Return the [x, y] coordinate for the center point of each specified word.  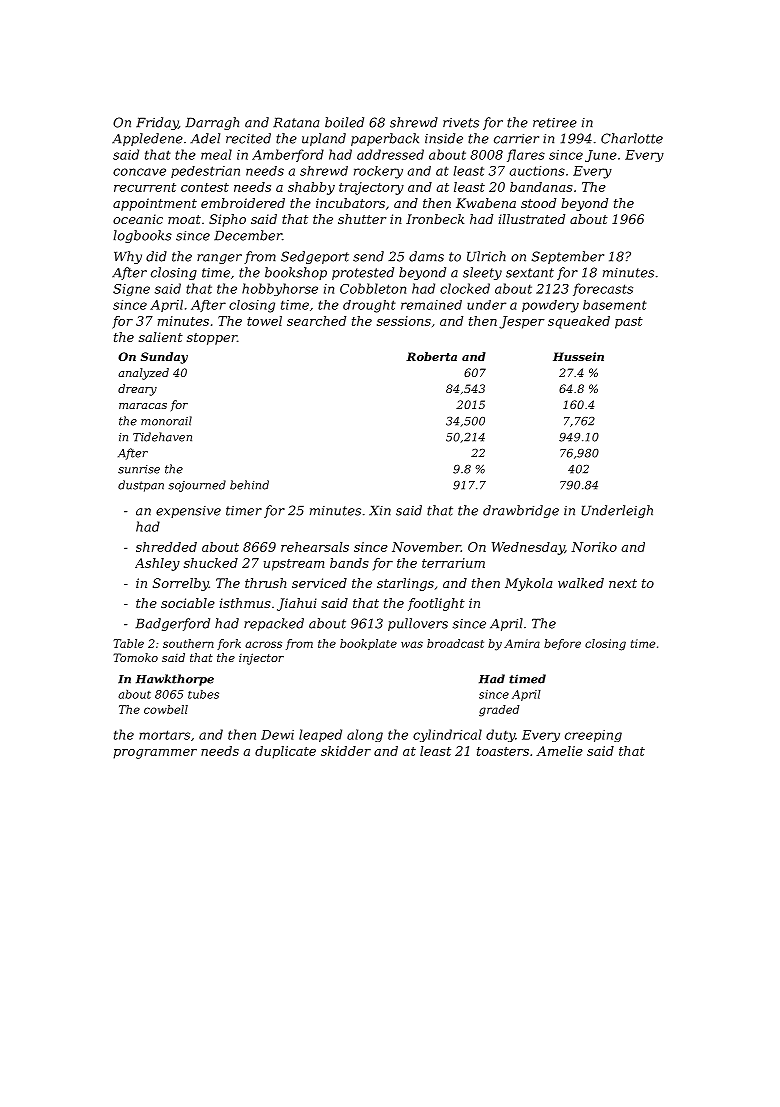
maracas [143, 406]
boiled [344, 122]
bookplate [368, 644]
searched [316, 321]
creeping [593, 736]
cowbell [166, 709]
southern [188, 643]
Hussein [578, 356]
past [629, 323]
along [365, 735]
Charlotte [632, 138]
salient [161, 337]
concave [139, 172]
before [562, 644]
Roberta [431, 356]
